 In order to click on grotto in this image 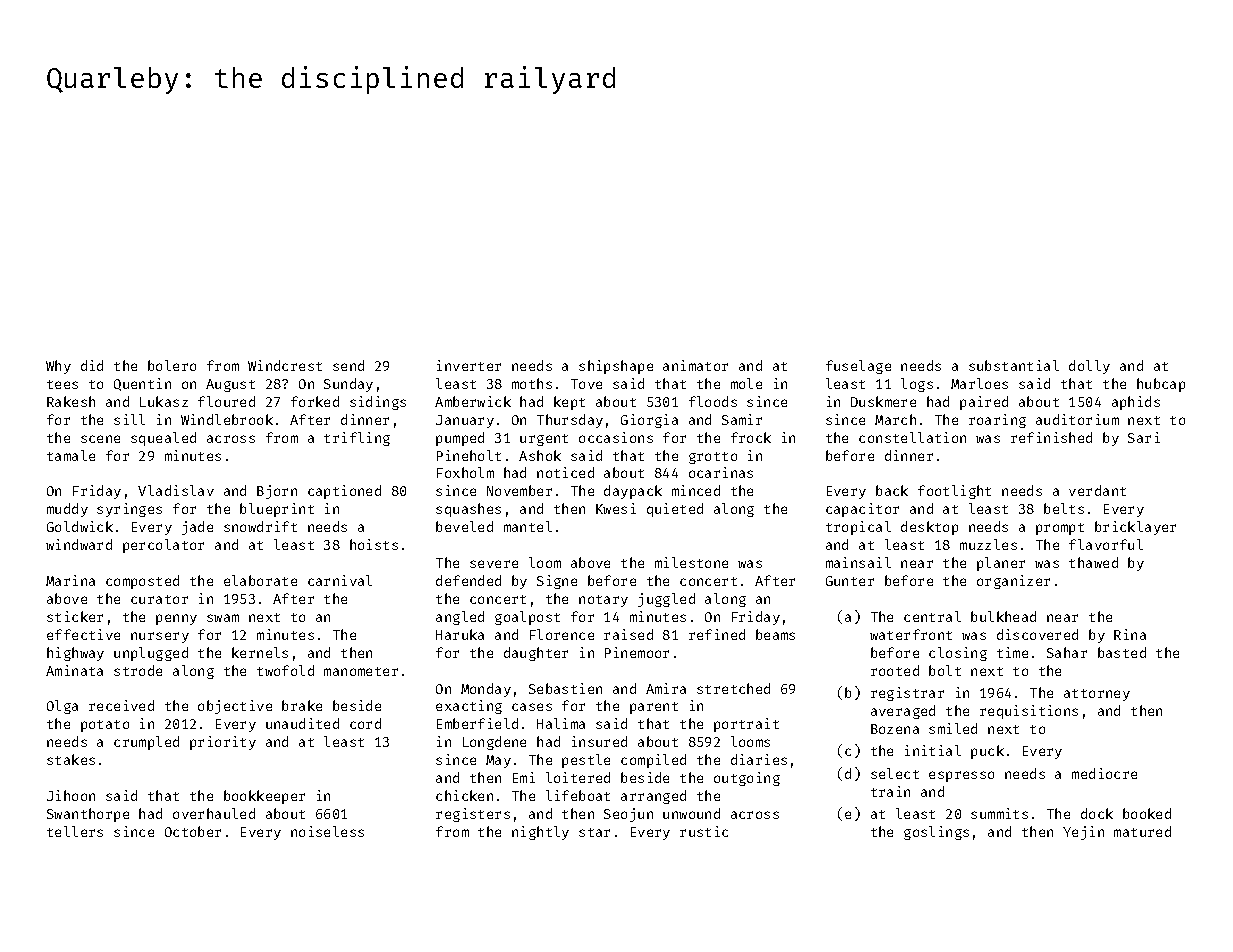, I will do `click(713, 458)`.
